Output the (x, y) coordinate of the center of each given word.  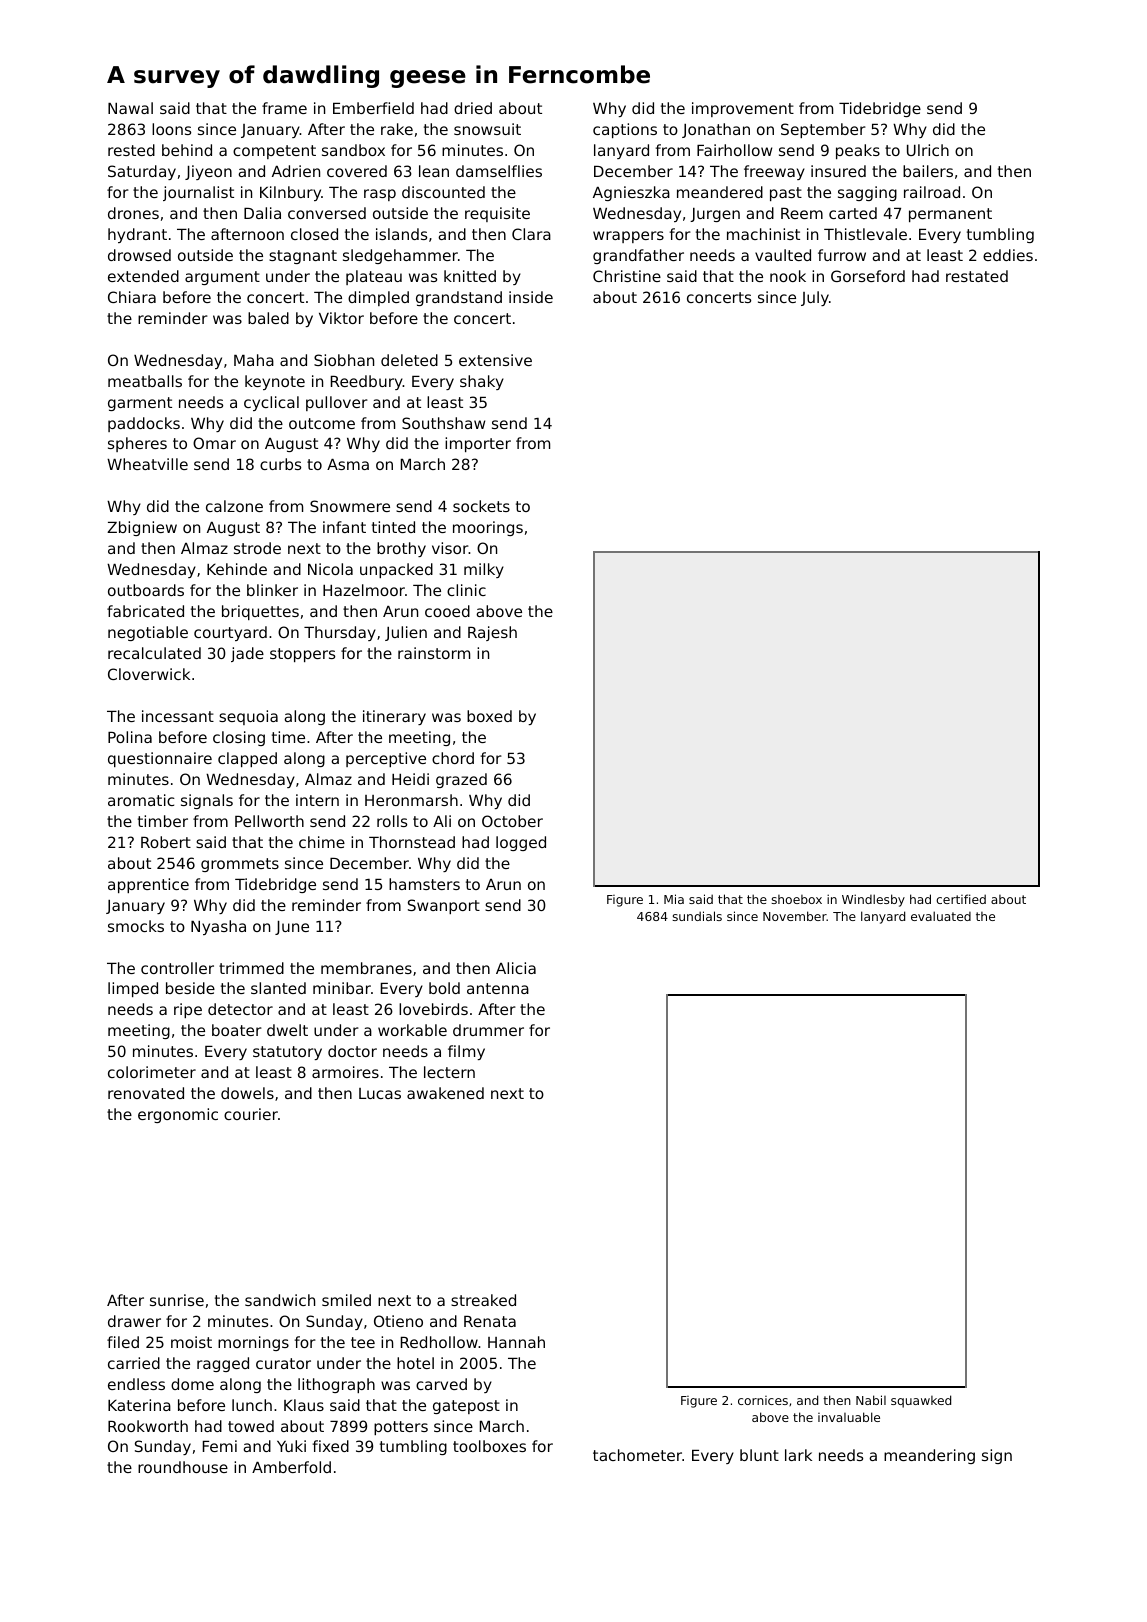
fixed (330, 1446)
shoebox (796, 899)
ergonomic (178, 1115)
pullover (337, 403)
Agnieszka (631, 193)
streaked (483, 1300)
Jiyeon (208, 172)
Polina (130, 737)
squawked (921, 1401)
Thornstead (412, 842)
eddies (1008, 255)
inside (531, 297)
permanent (950, 215)
